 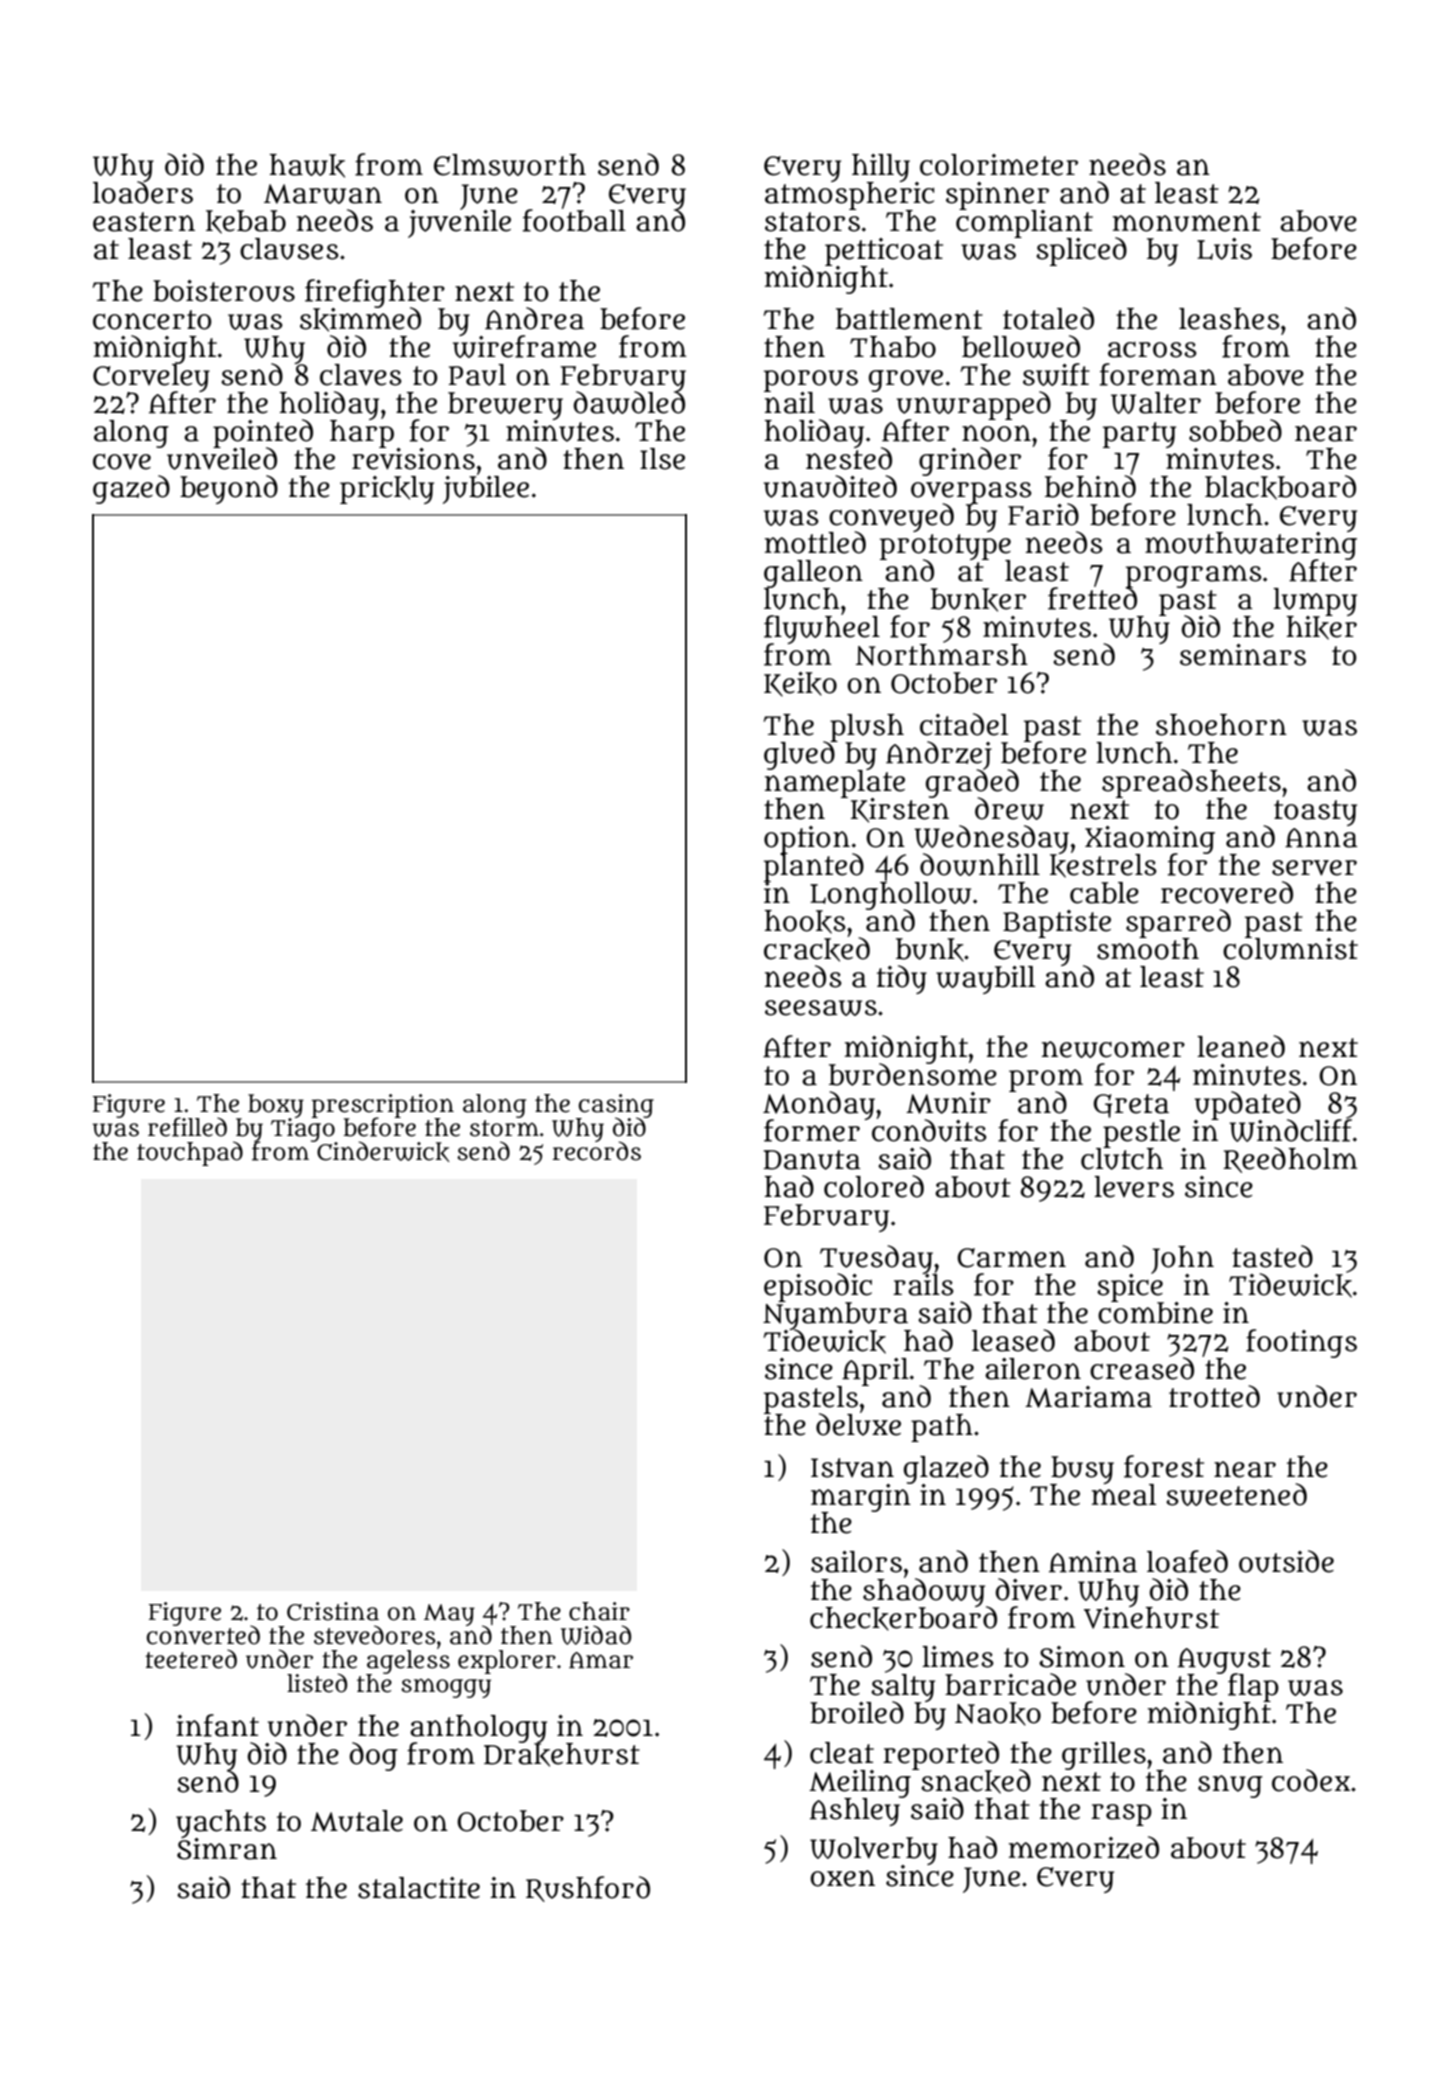 What do you see at coordinates (599, 1611) in the screenshot?
I see `chair` at bounding box center [599, 1611].
